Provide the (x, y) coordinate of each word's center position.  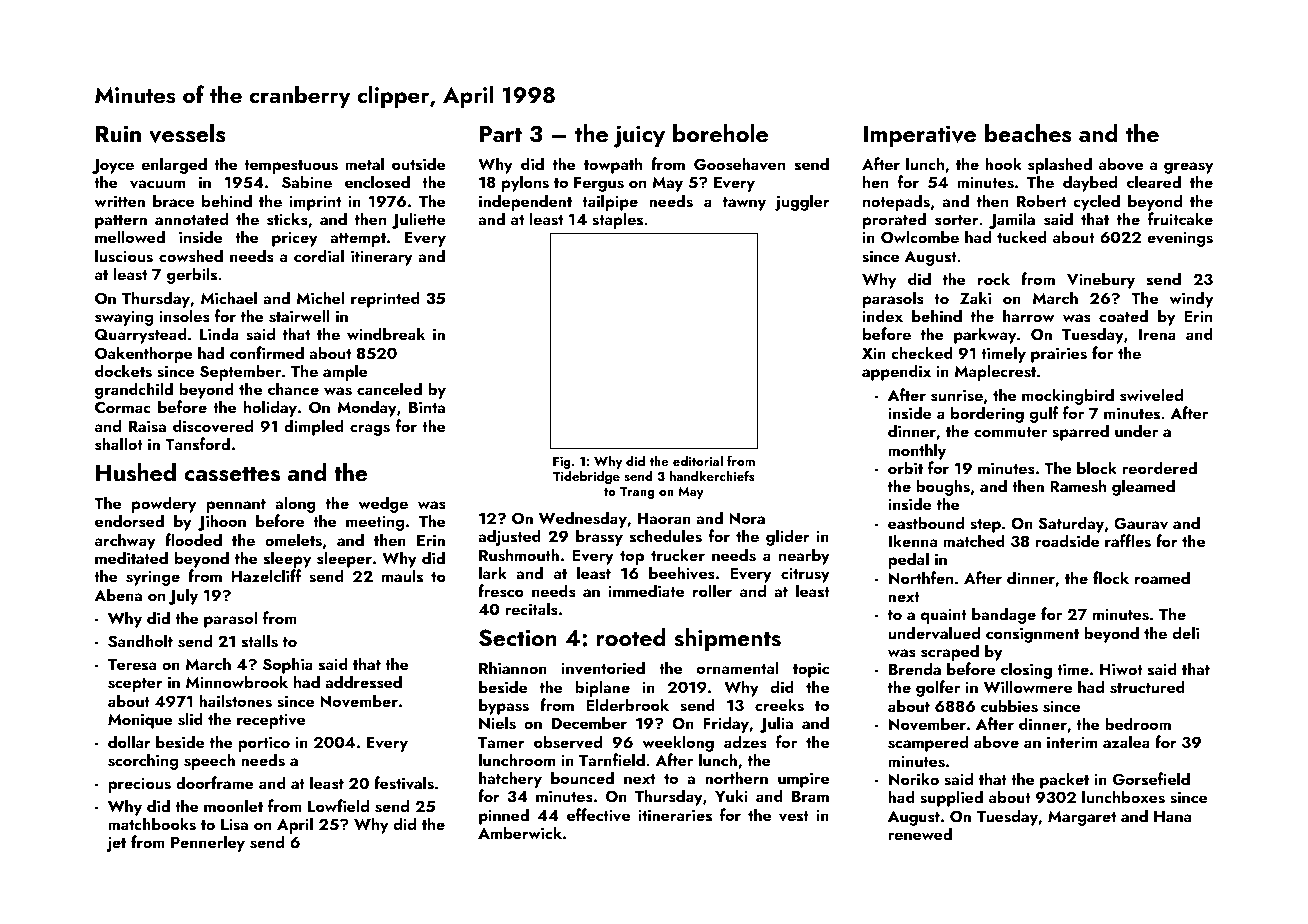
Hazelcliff (266, 575)
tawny (744, 204)
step (985, 526)
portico (264, 744)
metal (364, 163)
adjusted (509, 537)
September (240, 372)
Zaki (975, 297)
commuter (1010, 432)
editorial (698, 461)
